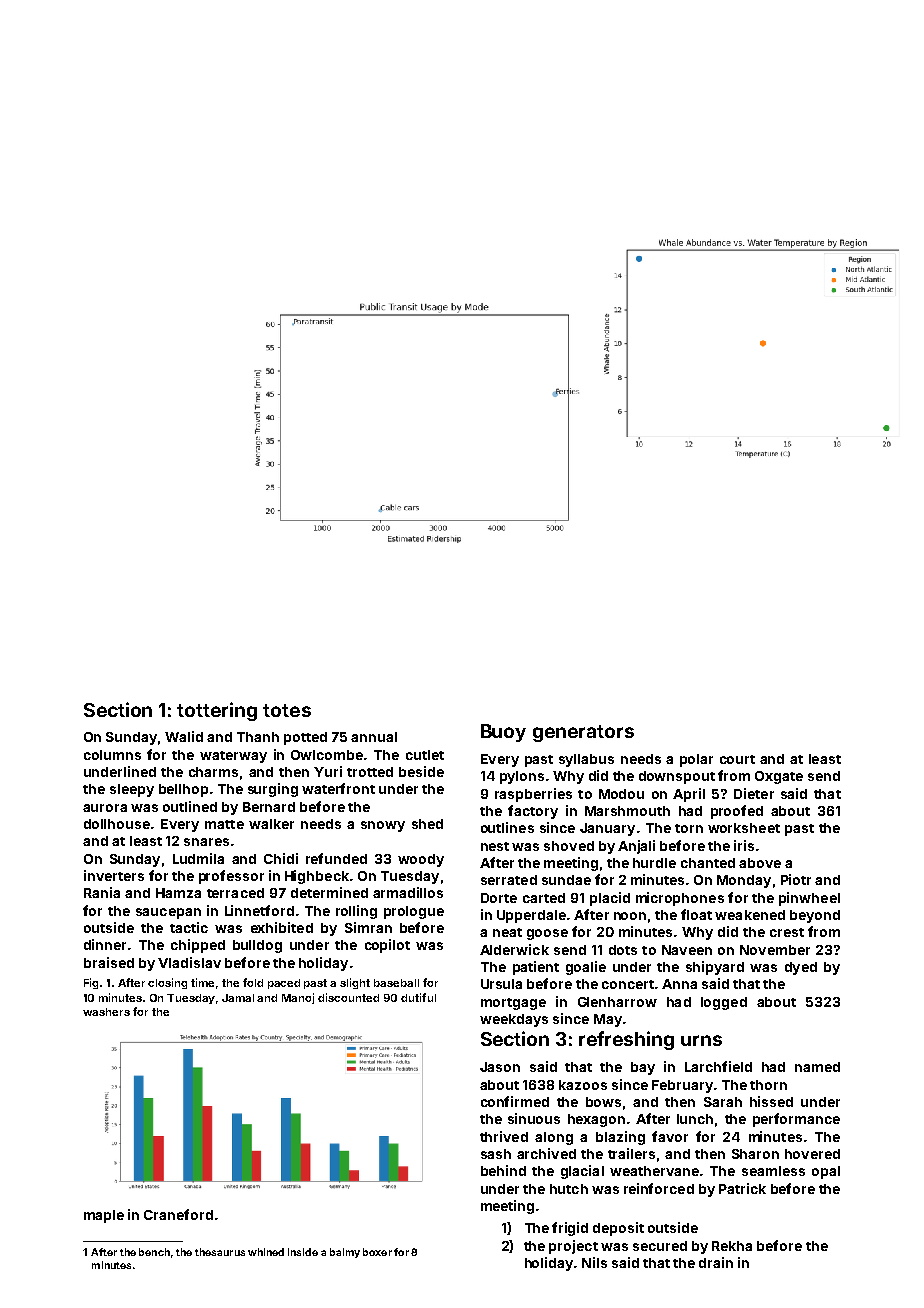  Describe the element at coordinates (104, 1216) in the screenshot. I see `maple` at that location.
